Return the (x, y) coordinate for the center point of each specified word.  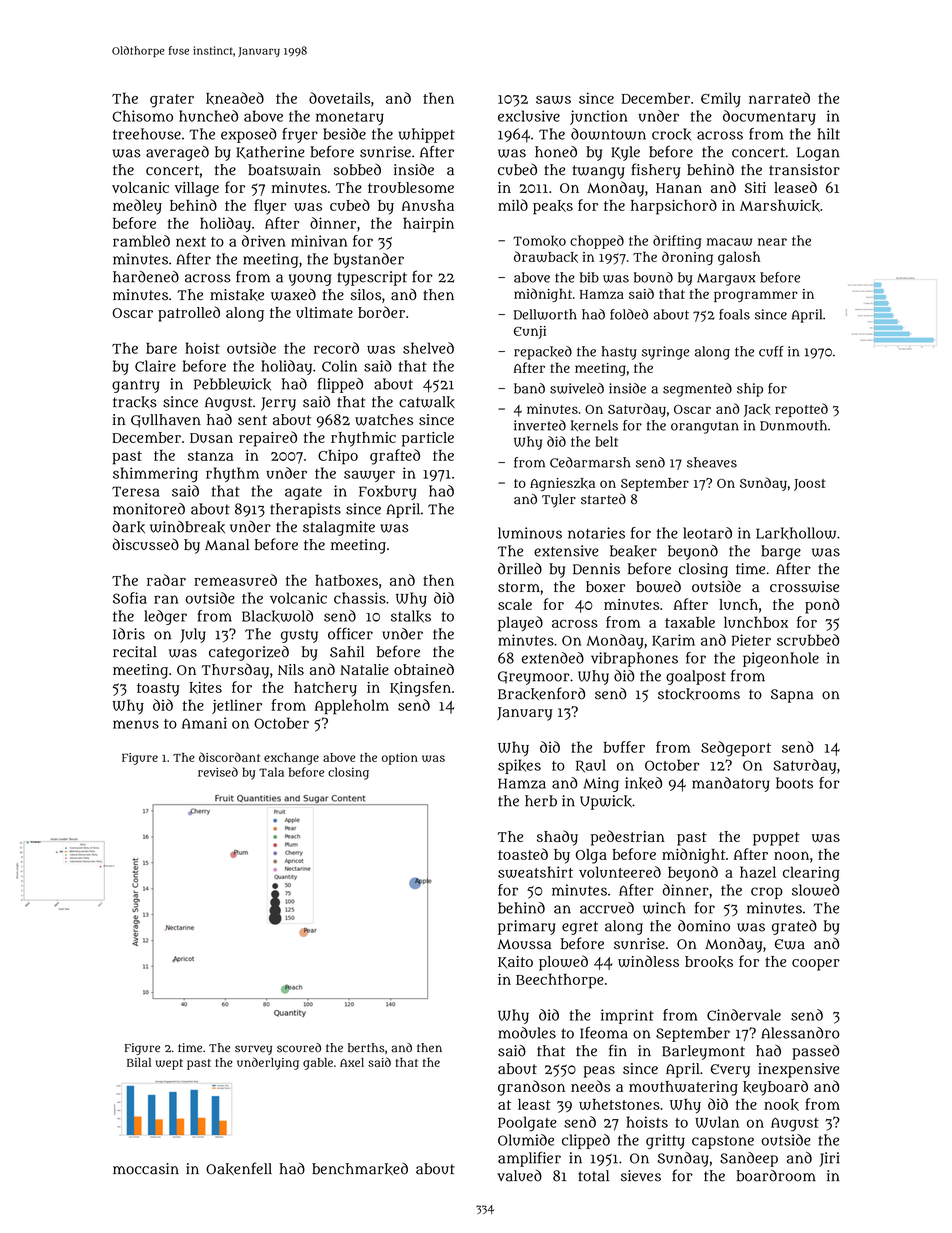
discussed (146, 544)
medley (137, 207)
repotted (801, 410)
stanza (210, 456)
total (593, 1176)
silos (366, 295)
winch (664, 908)
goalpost (696, 677)
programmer (756, 296)
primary (527, 927)
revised (218, 772)
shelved (428, 348)
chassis (360, 598)
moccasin (146, 1169)
